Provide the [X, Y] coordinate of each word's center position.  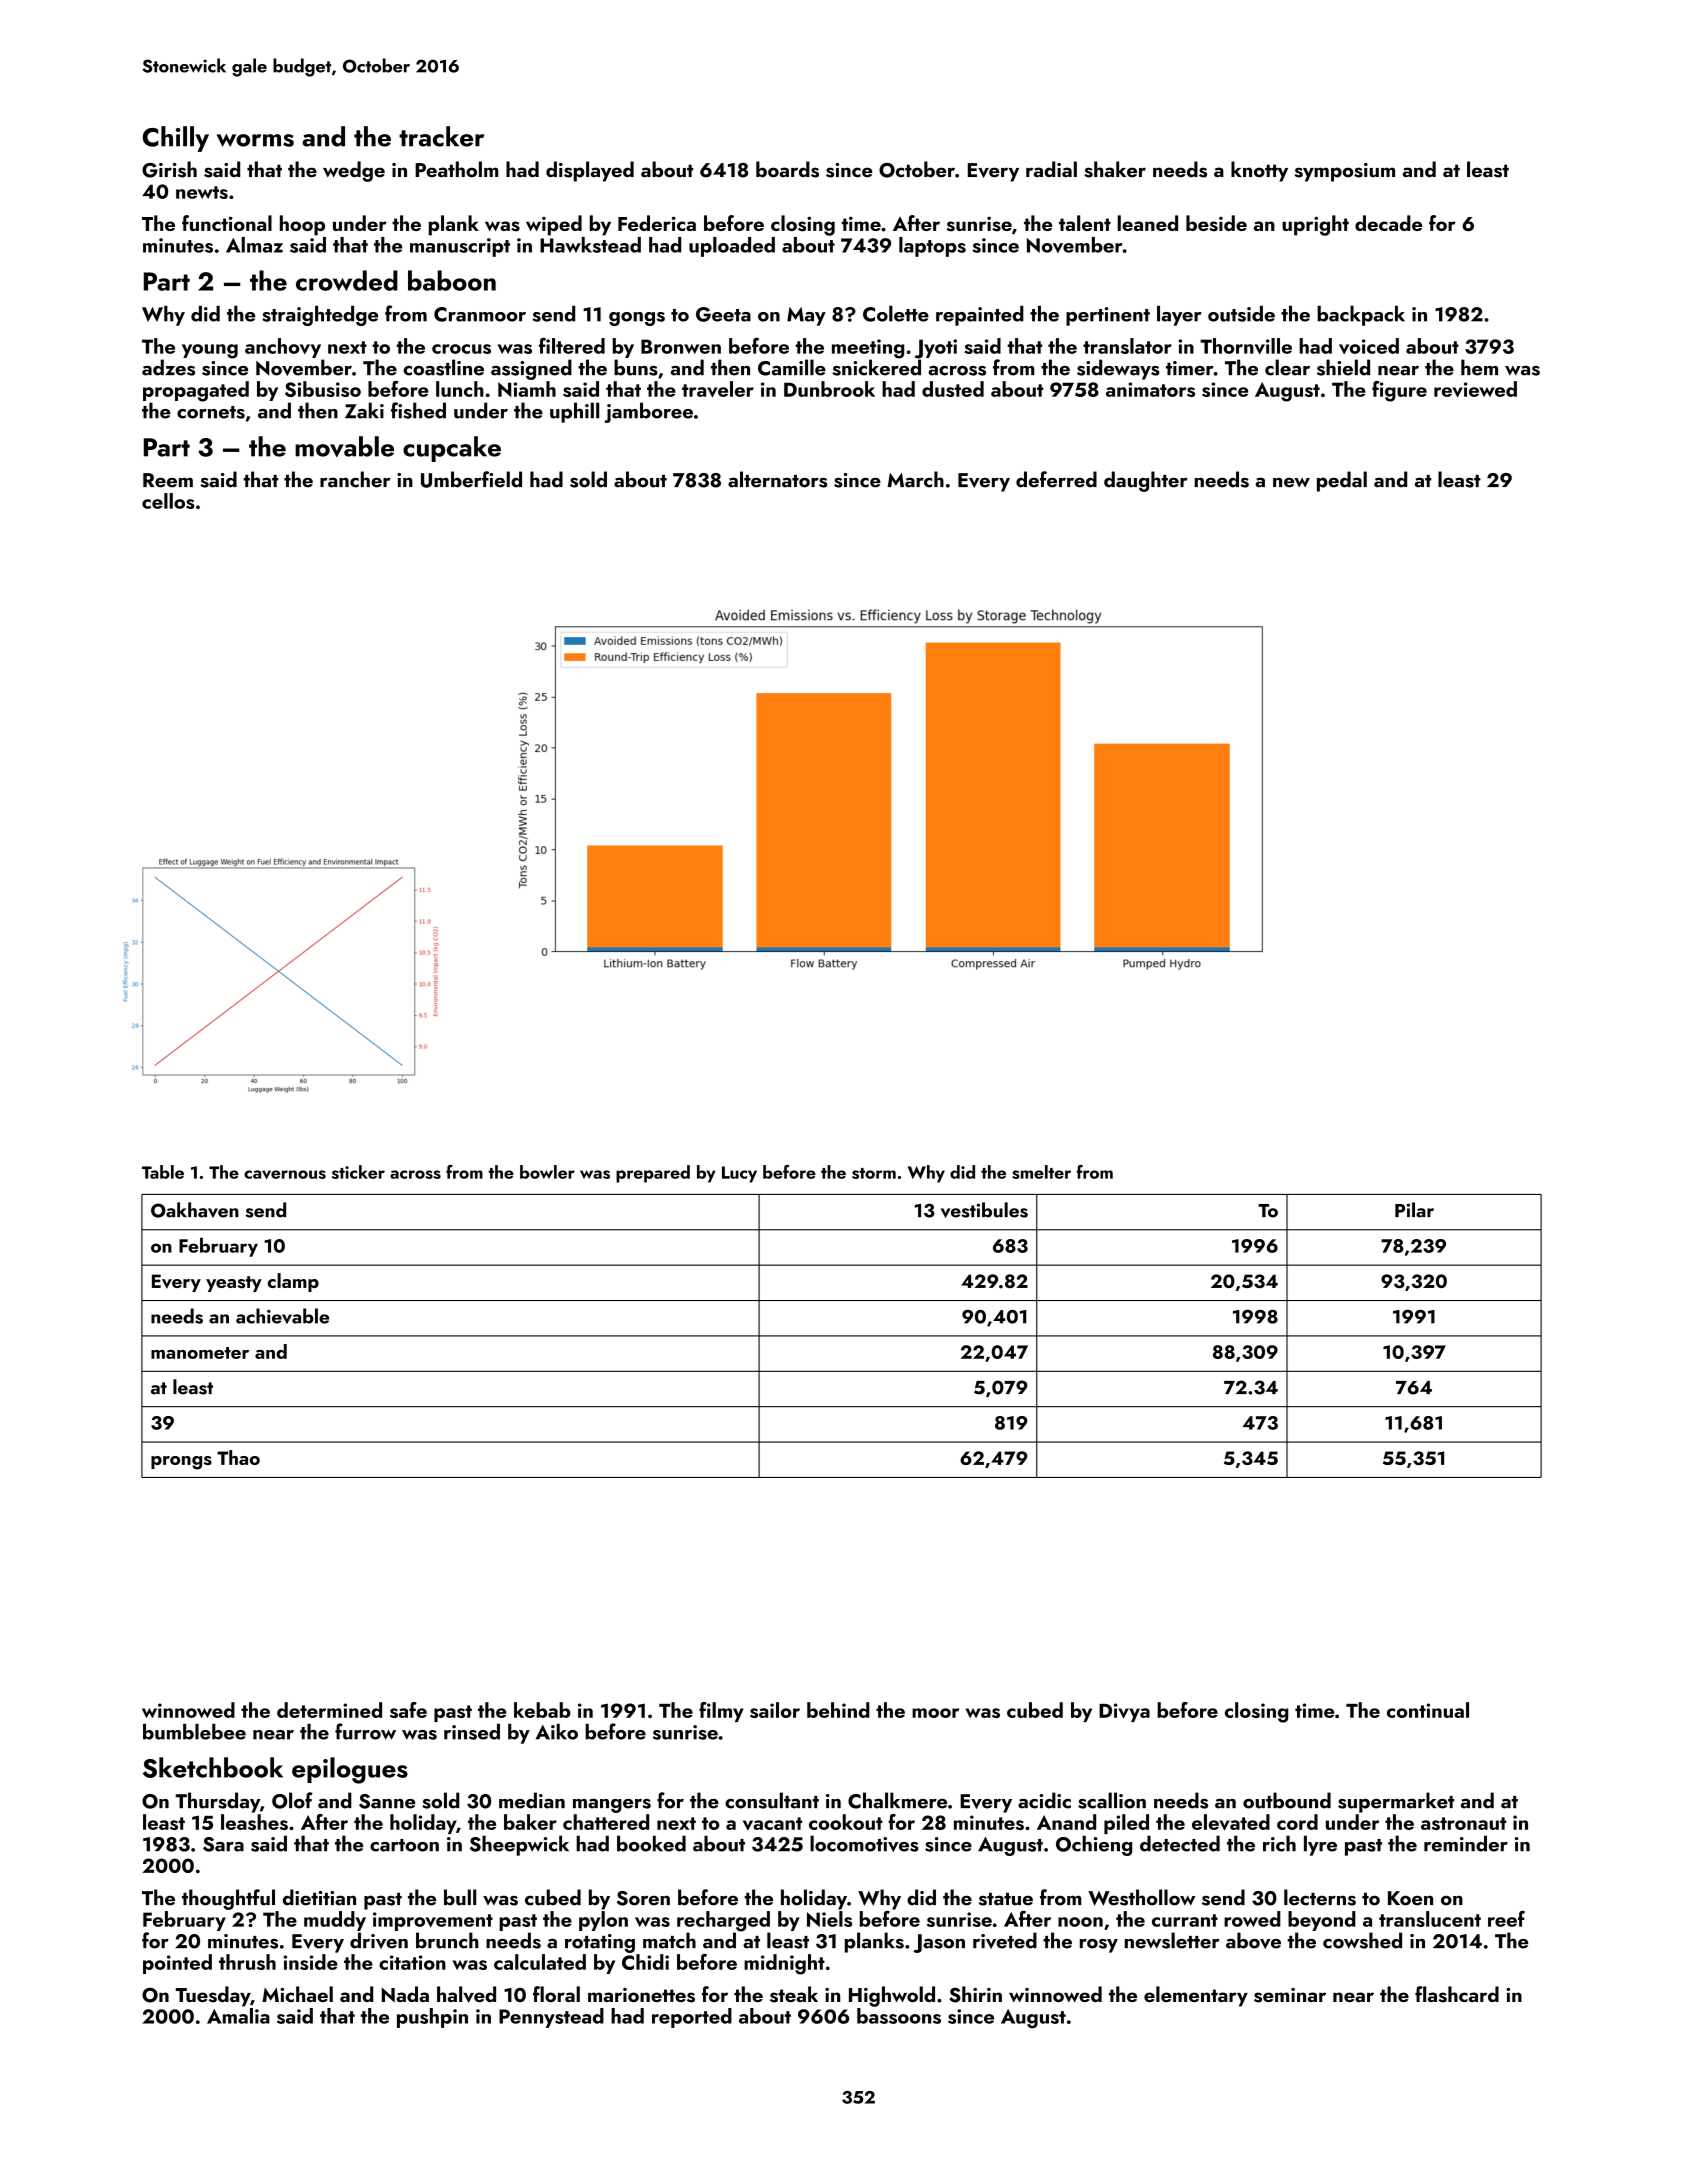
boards [787, 169]
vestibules [984, 1210]
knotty [1259, 171]
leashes [254, 1822]
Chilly [176, 139]
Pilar [1414, 1210]
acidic [1044, 1800]
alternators [777, 479]
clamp [293, 1282]
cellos [168, 501]
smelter [1041, 1172]
